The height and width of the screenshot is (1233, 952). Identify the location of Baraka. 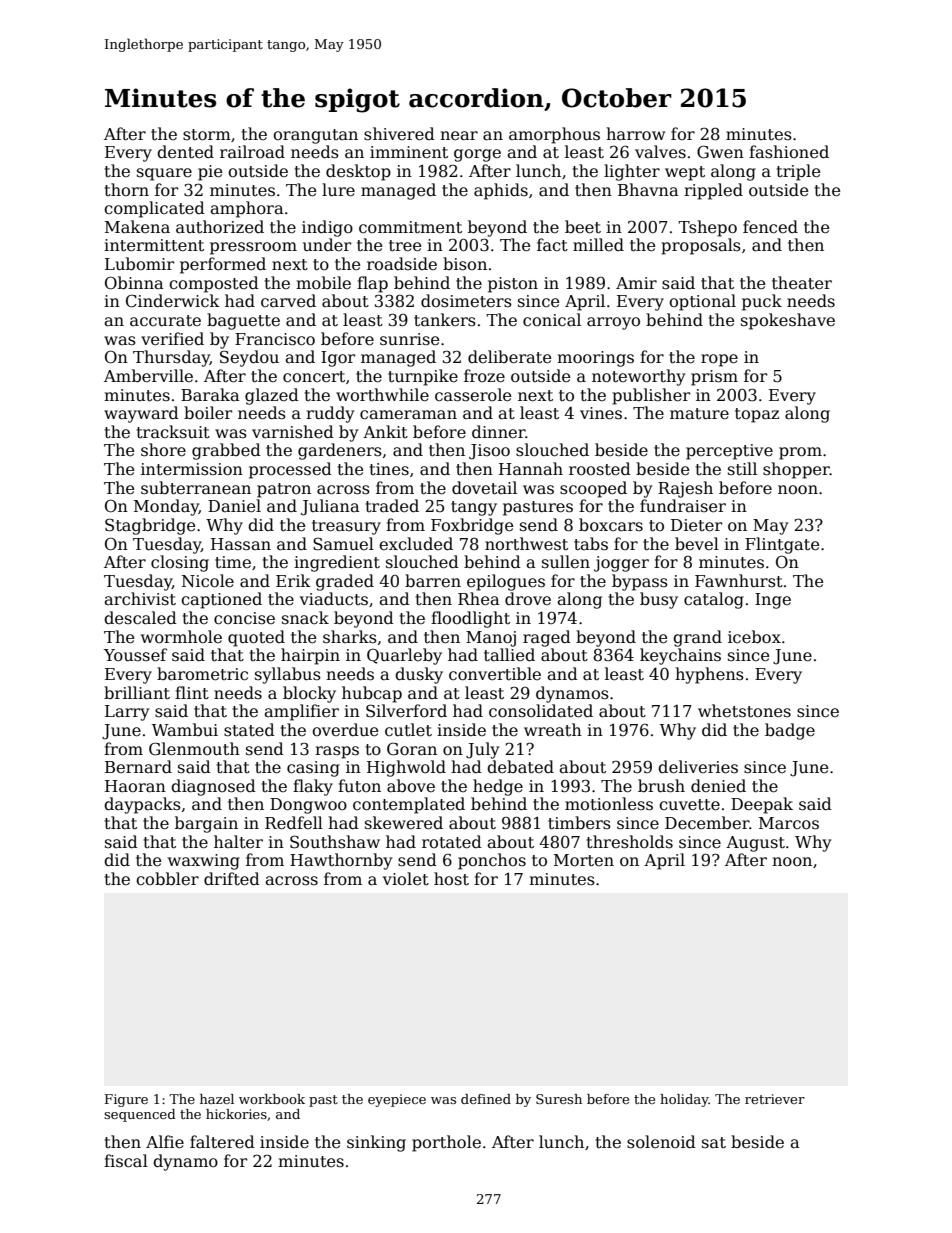
(210, 395).
